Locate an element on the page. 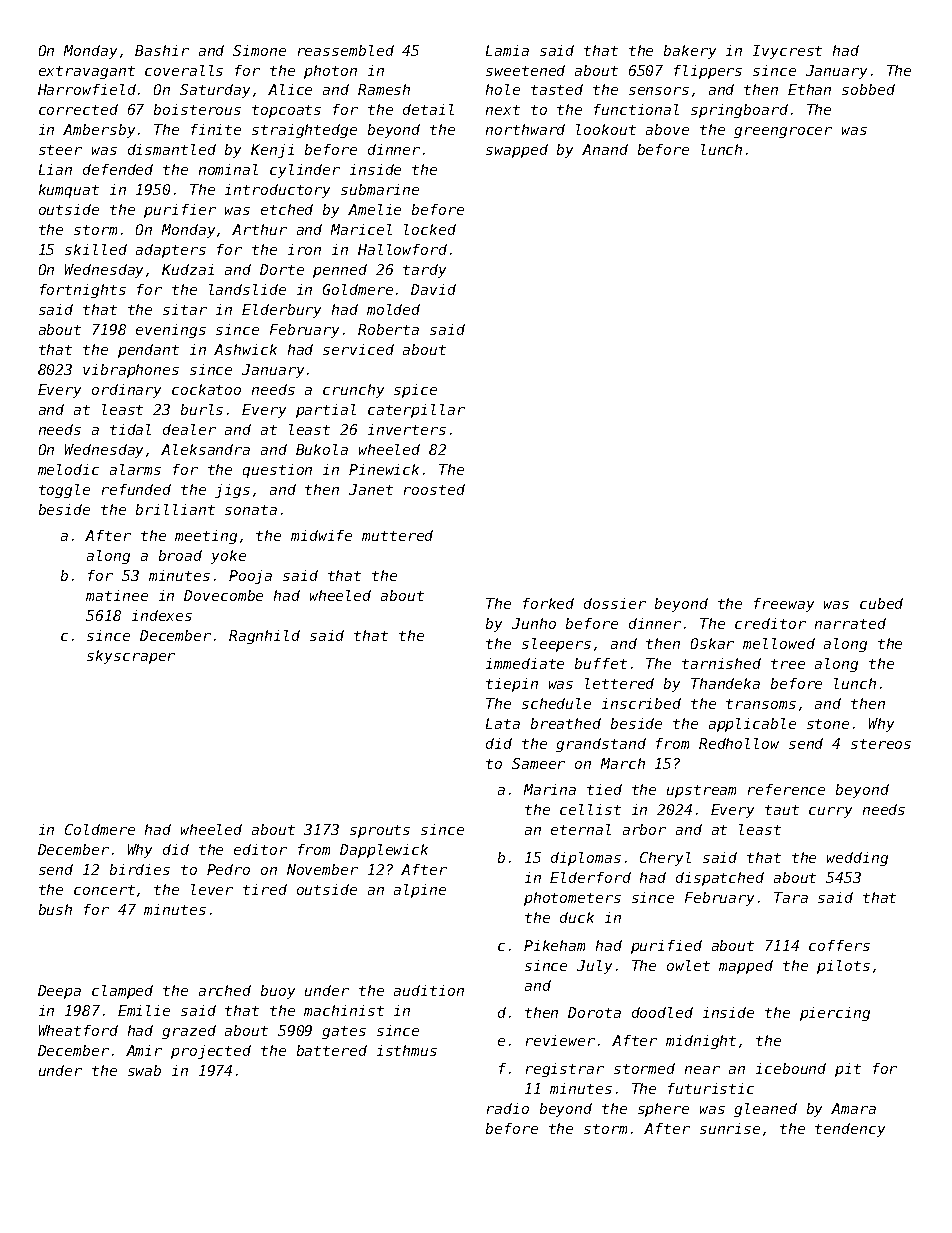 This document has height=1233, width=952. matinee is located at coordinates (117, 595).
